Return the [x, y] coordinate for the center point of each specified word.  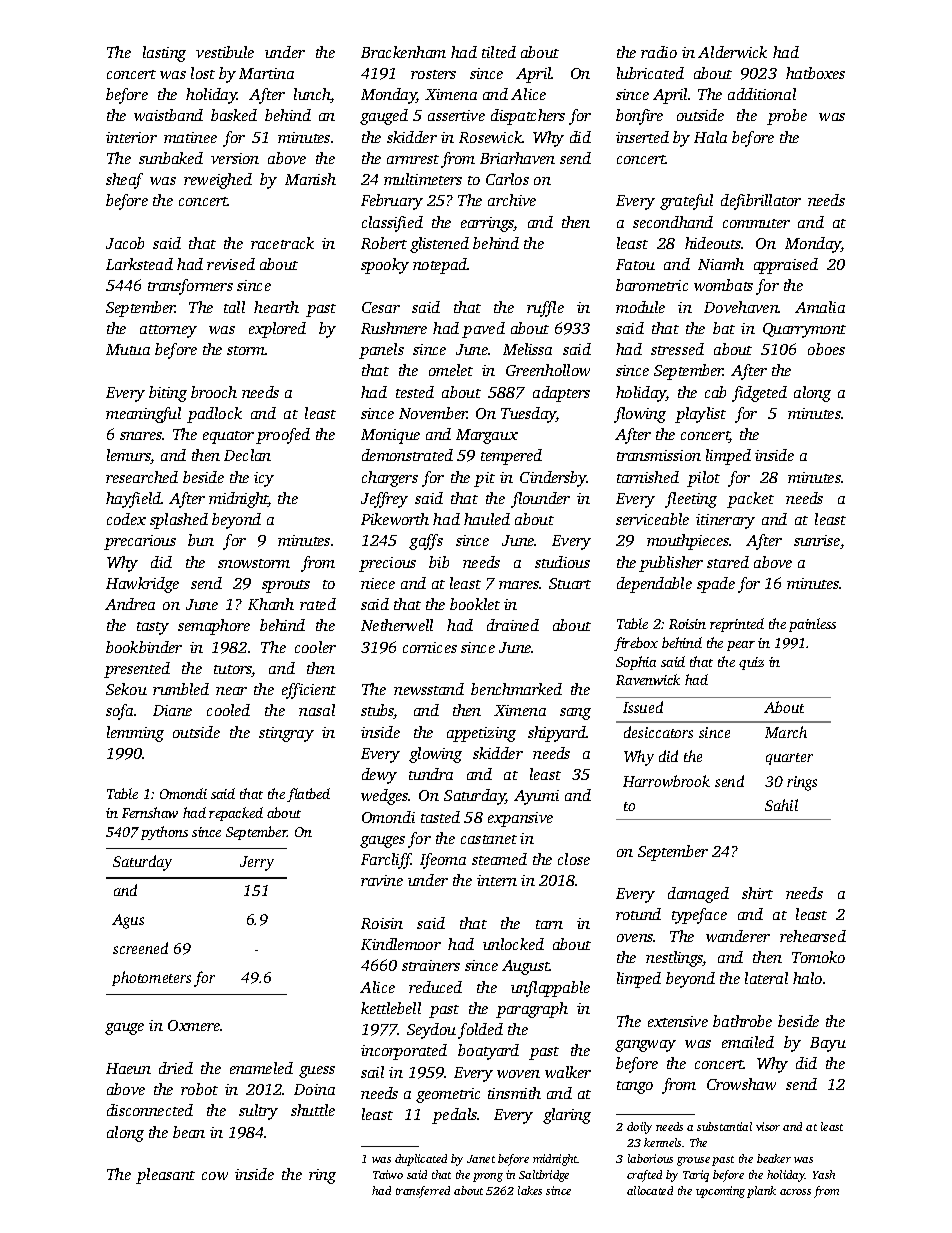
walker [568, 1072]
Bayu [828, 1044]
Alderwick [732, 52]
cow [215, 1176]
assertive [456, 115]
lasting [164, 54]
